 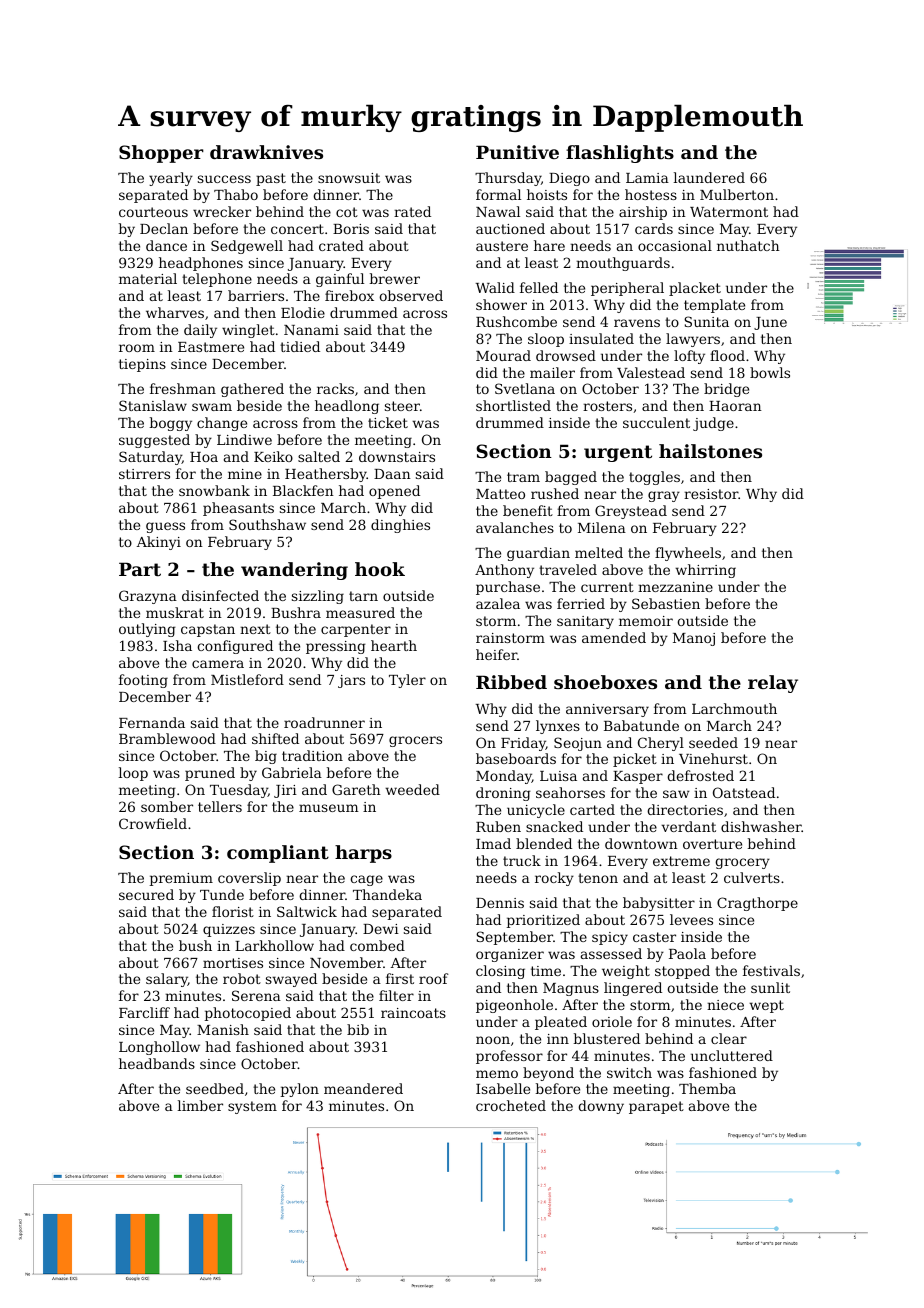 What do you see at coordinates (694, 639) in the screenshot?
I see `Manoj` at bounding box center [694, 639].
